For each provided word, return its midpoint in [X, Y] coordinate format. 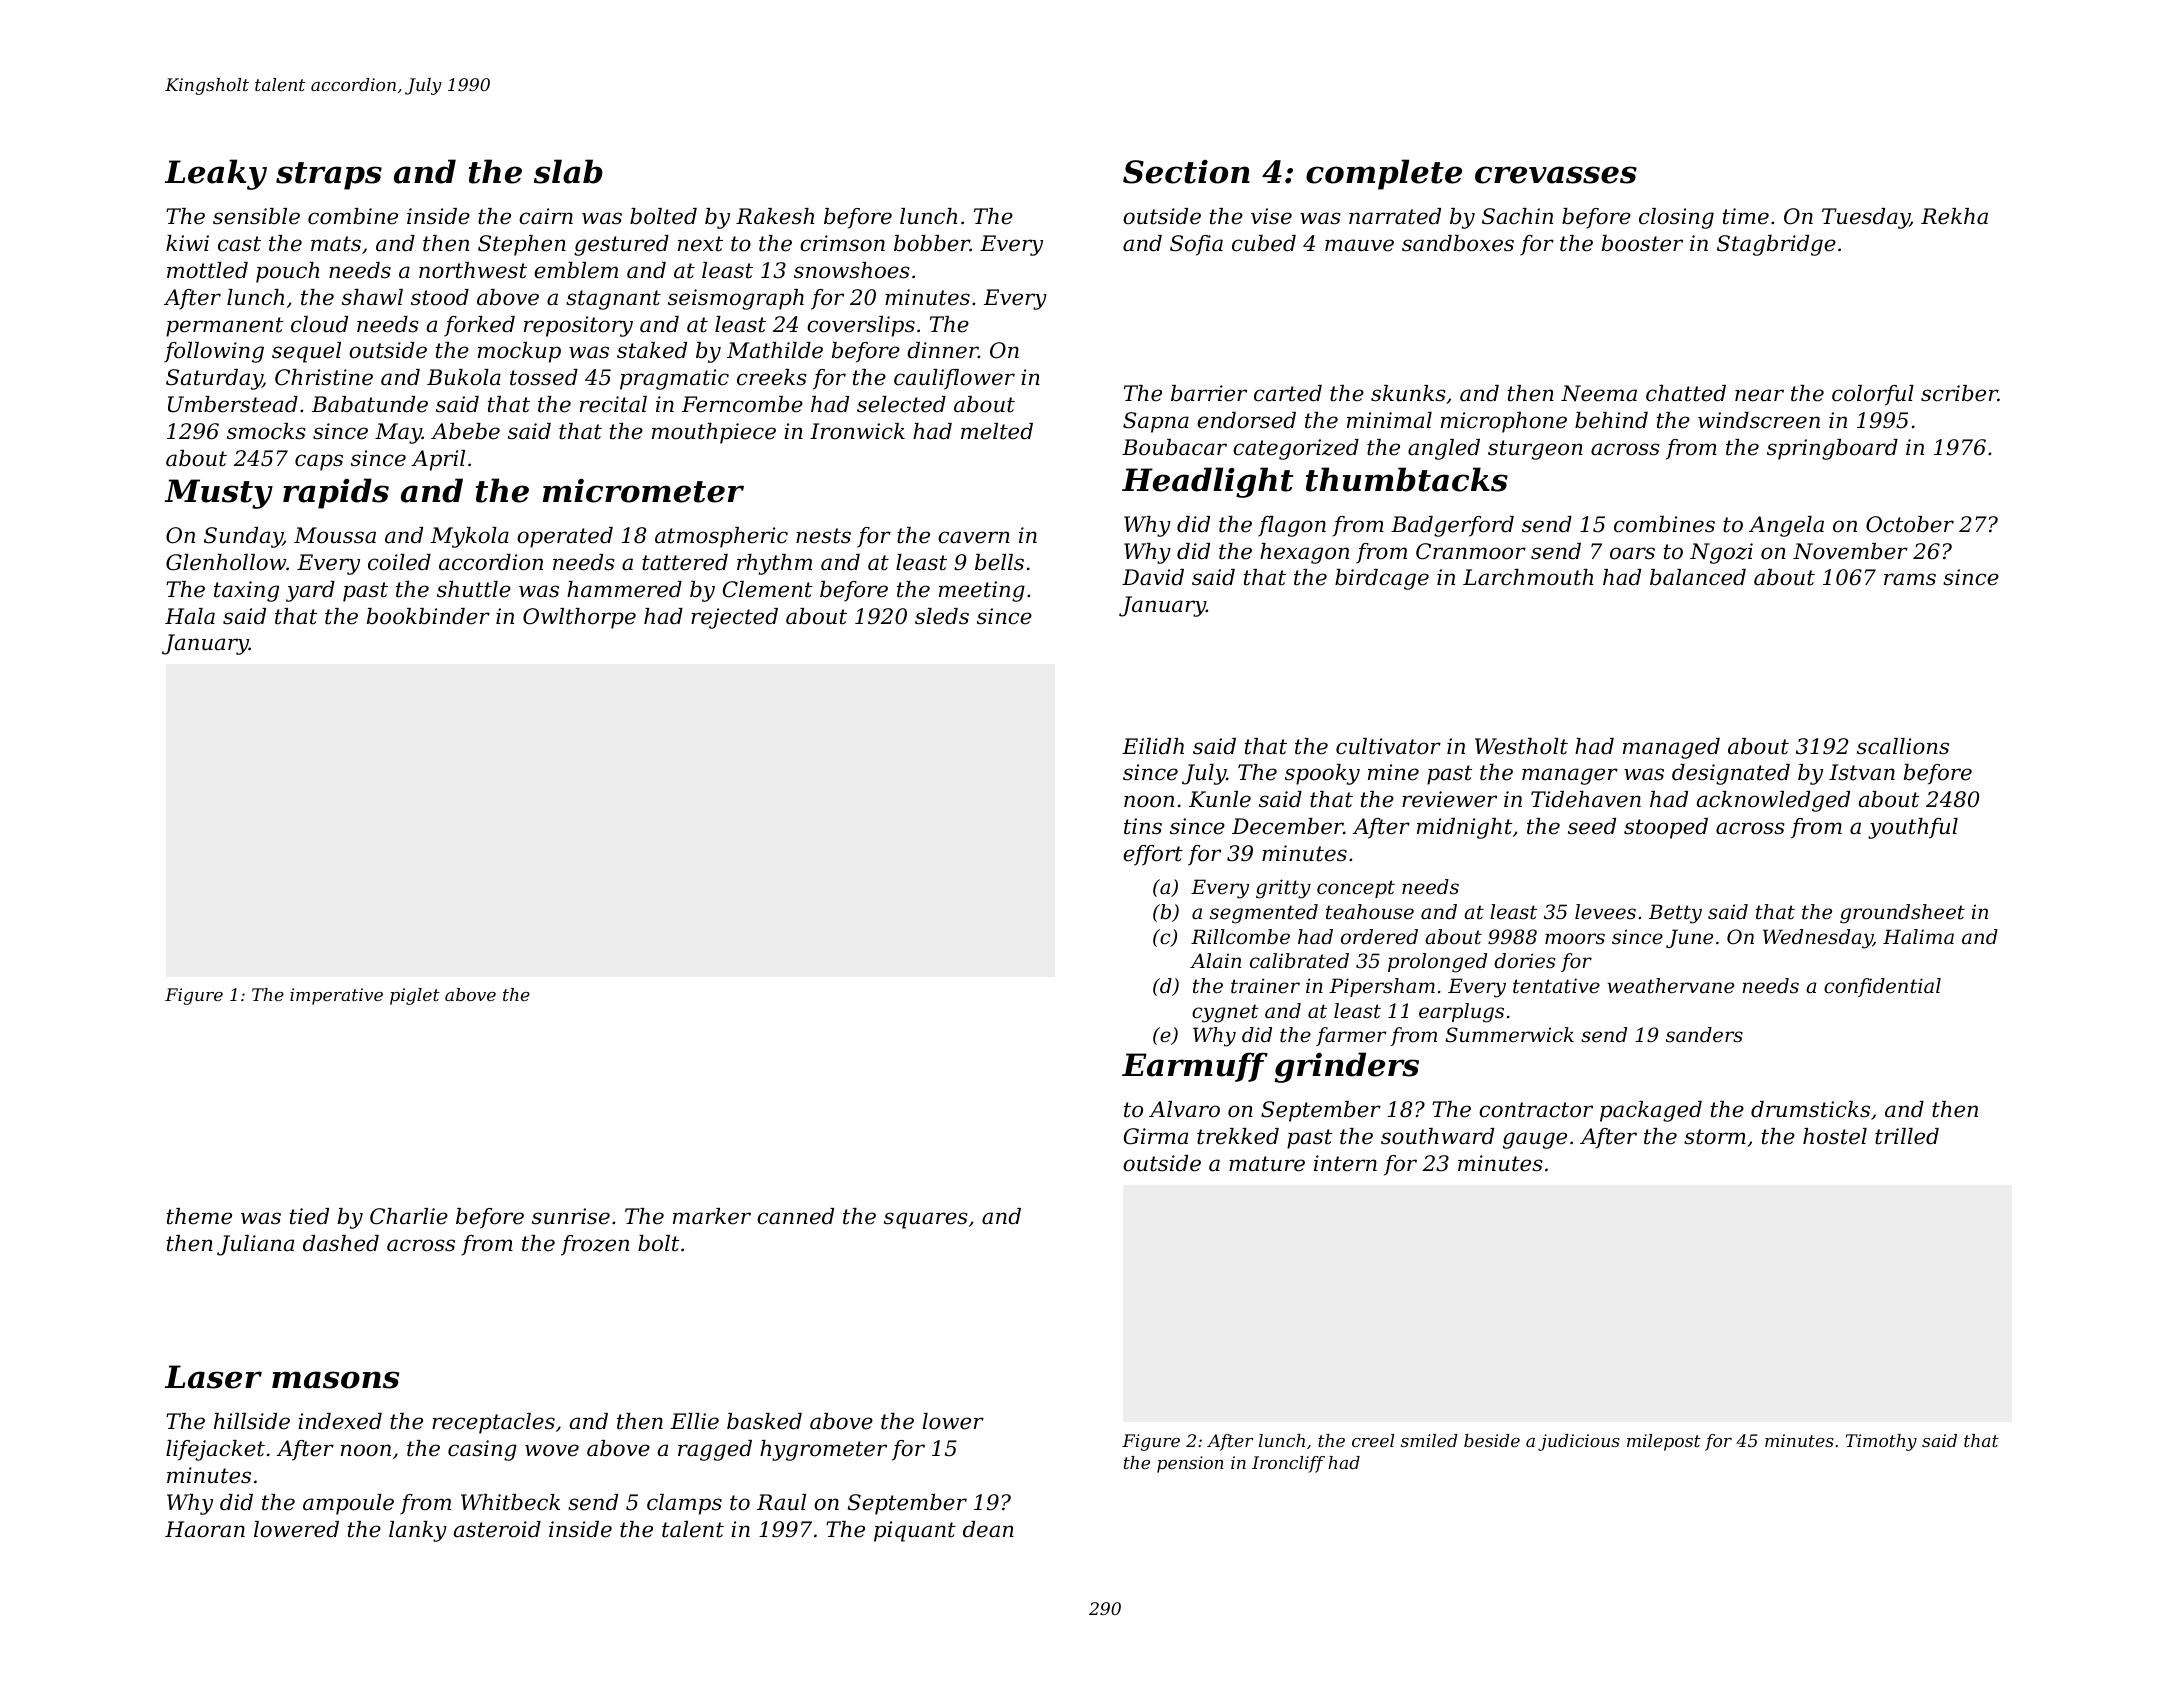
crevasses [1556, 175]
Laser [213, 1377]
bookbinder [428, 616]
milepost [1664, 1442]
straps [329, 176]
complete [1384, 174]
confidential [1882, 987]
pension [1190, 1464]
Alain [1215, 961]
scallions [1903, 746]
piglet [415, 996]
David [1153, 577]
